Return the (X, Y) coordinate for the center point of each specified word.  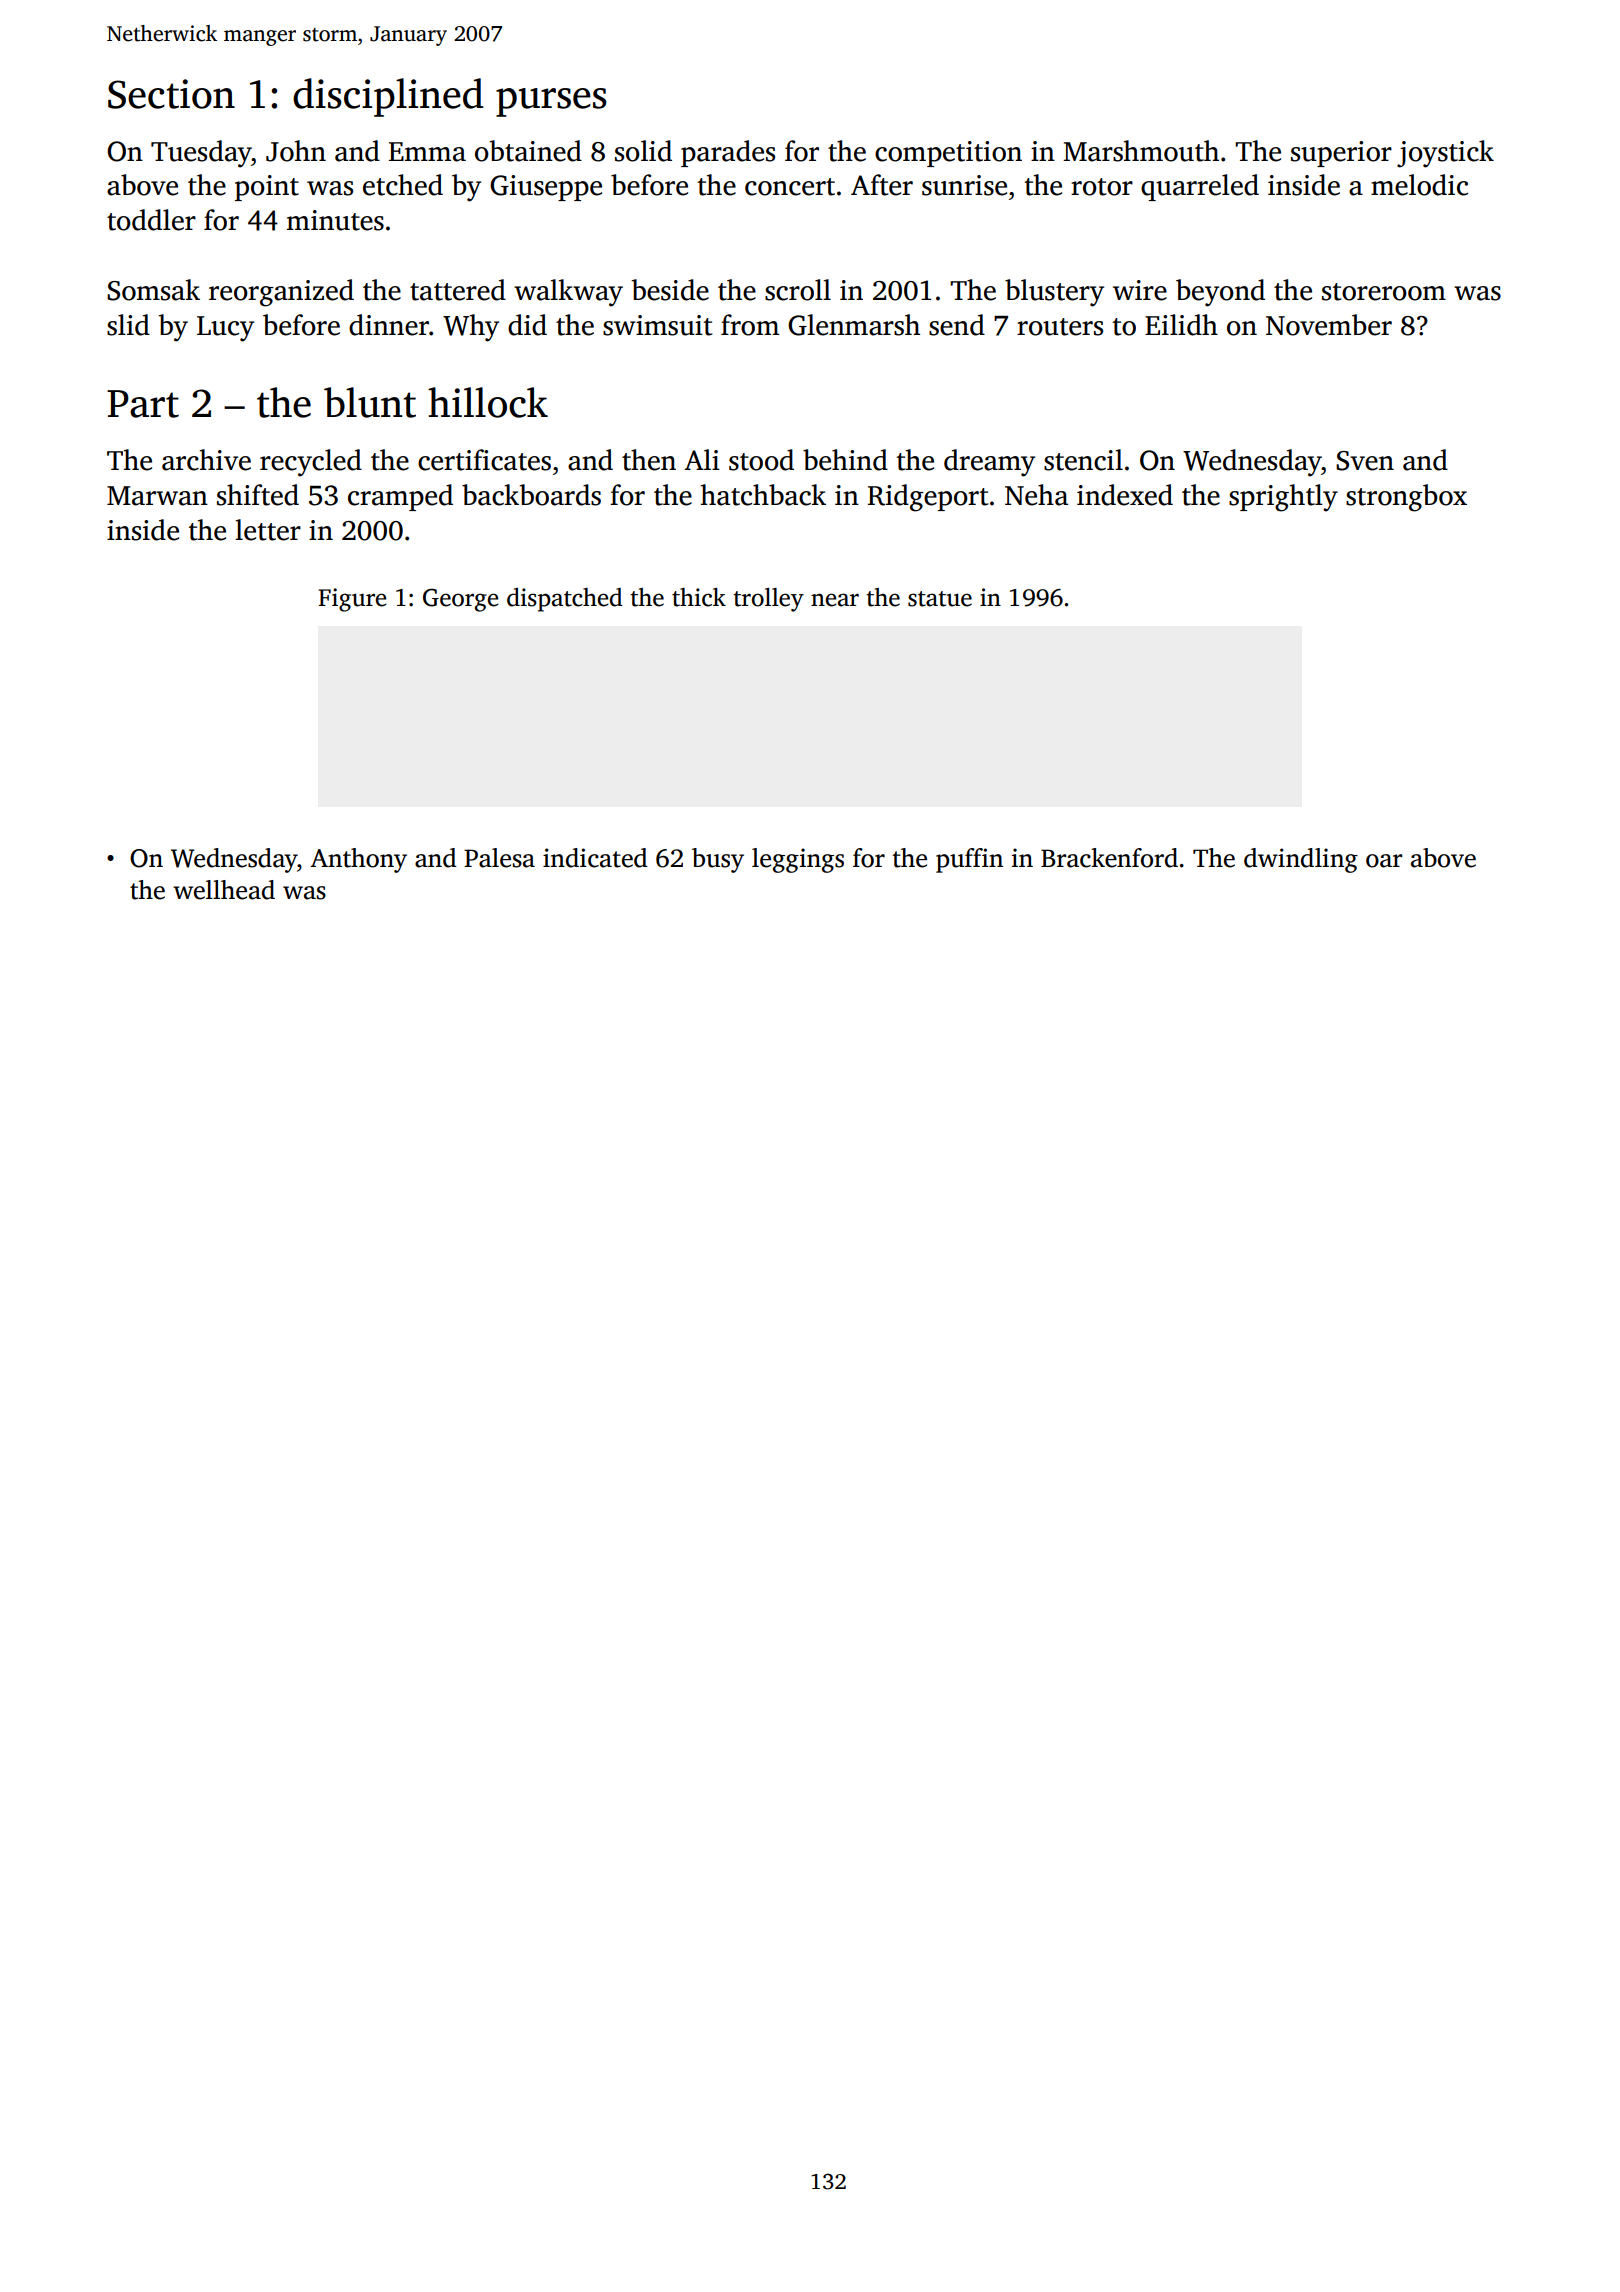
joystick (1445, 154)
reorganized (281, 293)
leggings (798, 860)
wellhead (224, 890)
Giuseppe (546, 188)
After (882, 185)
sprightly (1283, 498)
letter (268, 530)
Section (171, 94)
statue (940, 599)
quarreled (1200, 187)
